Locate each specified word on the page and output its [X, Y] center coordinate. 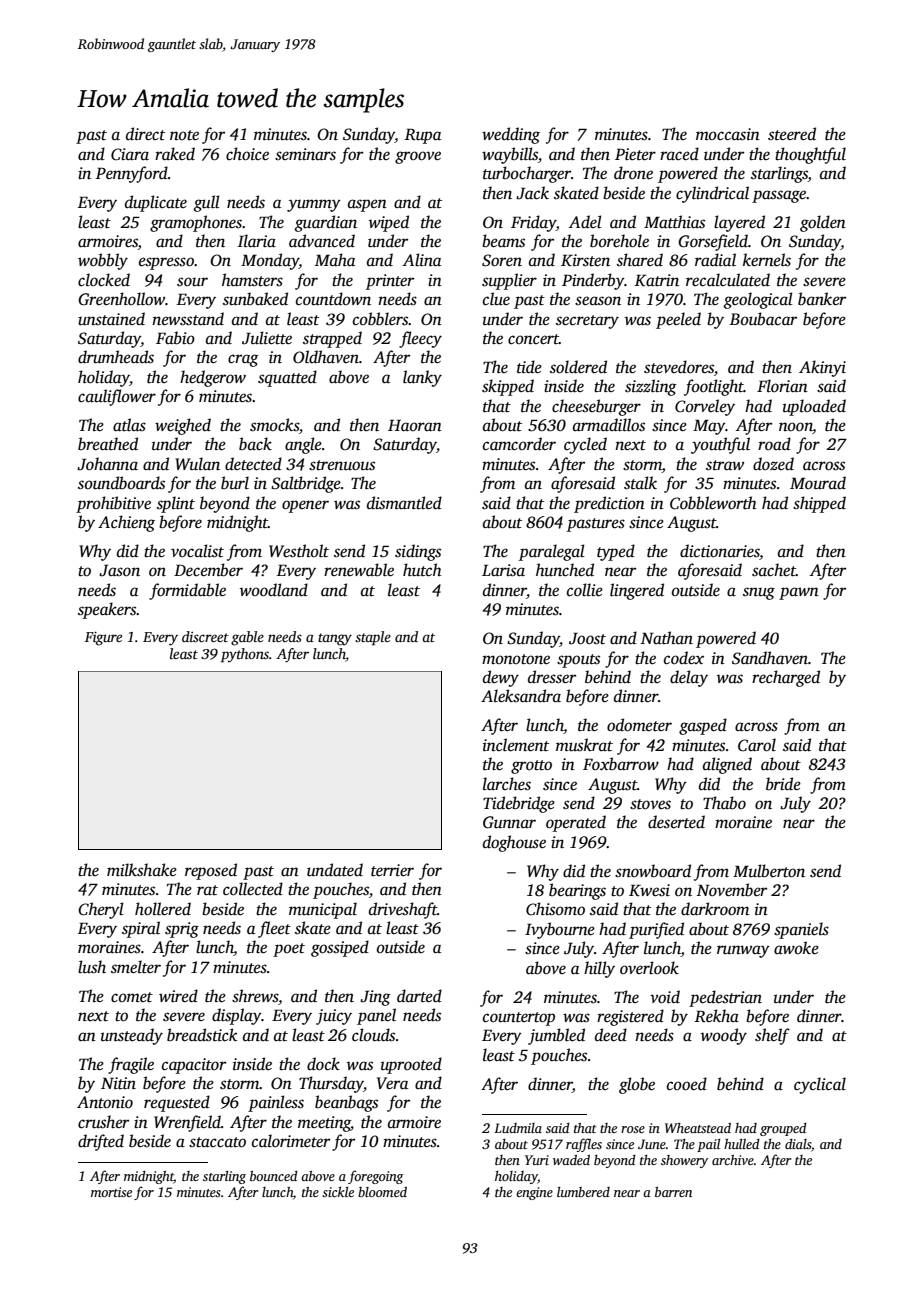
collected [253, 889]
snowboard [653, 871]
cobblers [381, 319]
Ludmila [518, 1128]
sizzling [651, 387]
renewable [359, 570]
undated [335, 869]
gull [206, 203]
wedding [511, 135]
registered [630, 1017]
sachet [774, 570]
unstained [111, 319]
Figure [103, 638]
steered [792, 134]
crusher [103, 1122]
